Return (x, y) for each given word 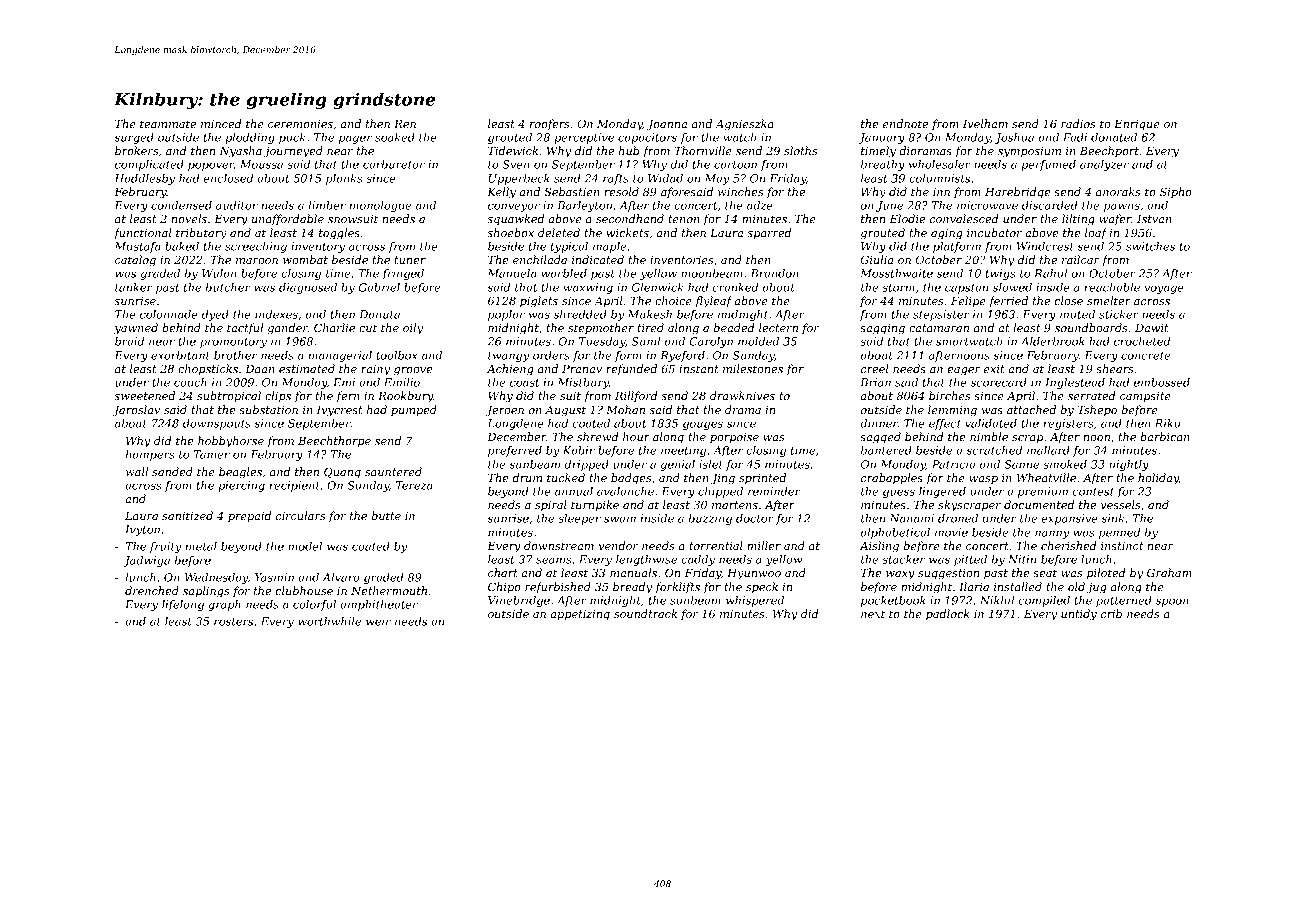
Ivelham (985, 123)
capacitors (647, 138)
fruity (165, 547)
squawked (515, 220)
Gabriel (379, 287)
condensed (181, 205)
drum (527, 477)
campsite (1145, 397)
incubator (994, 232)
